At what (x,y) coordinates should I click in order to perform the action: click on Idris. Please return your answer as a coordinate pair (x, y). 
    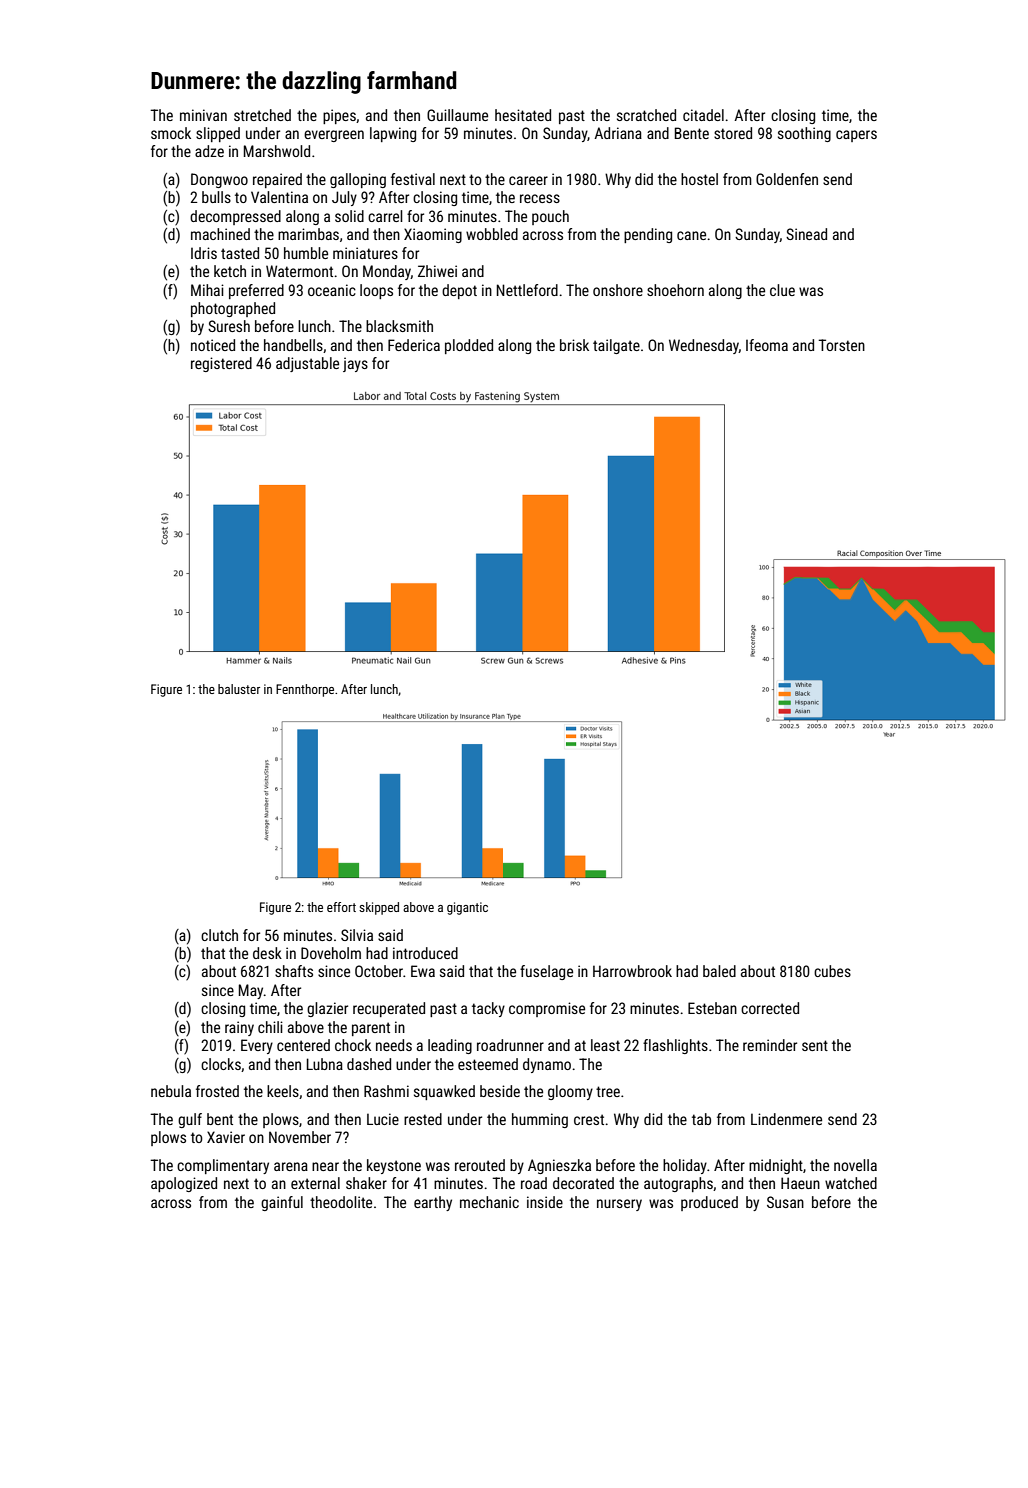
    Looking at the image, I should click on (204, 253).
